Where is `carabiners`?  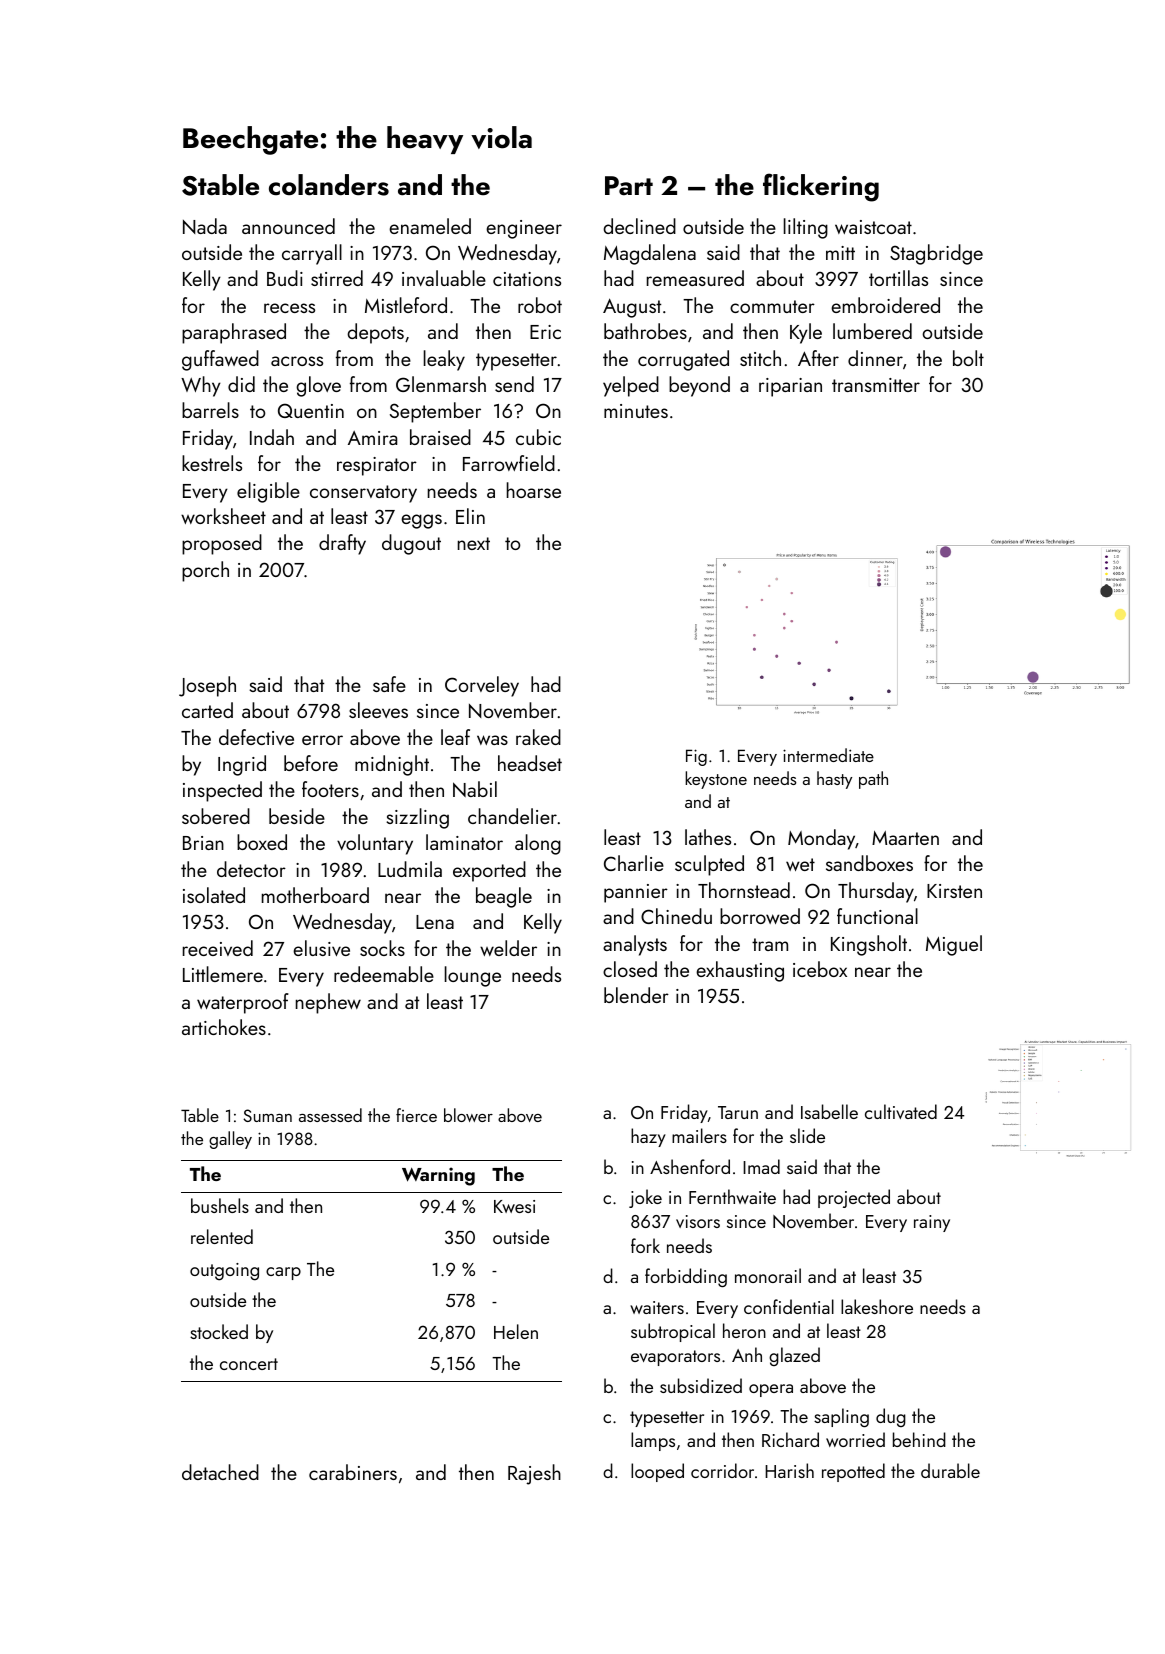
carabiners is located at coordinates (353, 1472).
